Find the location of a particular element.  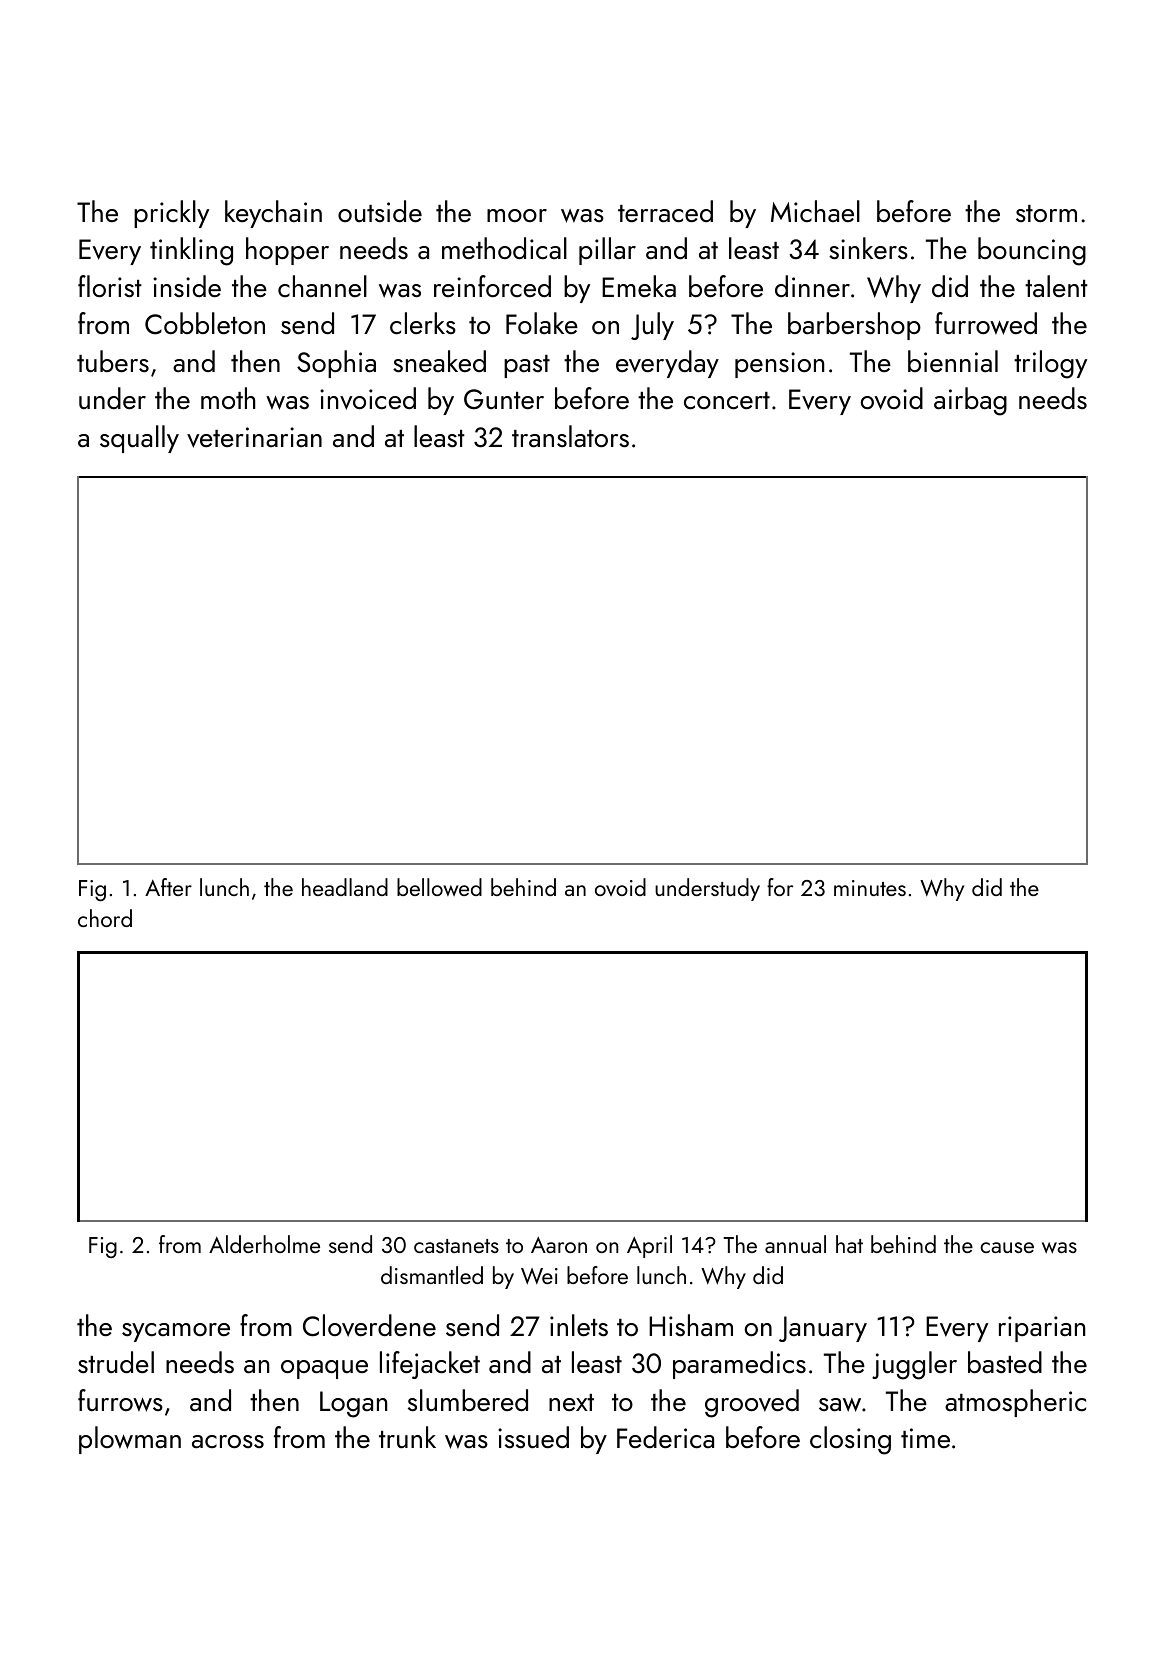

annual is located at coordinates (795, 1244).
